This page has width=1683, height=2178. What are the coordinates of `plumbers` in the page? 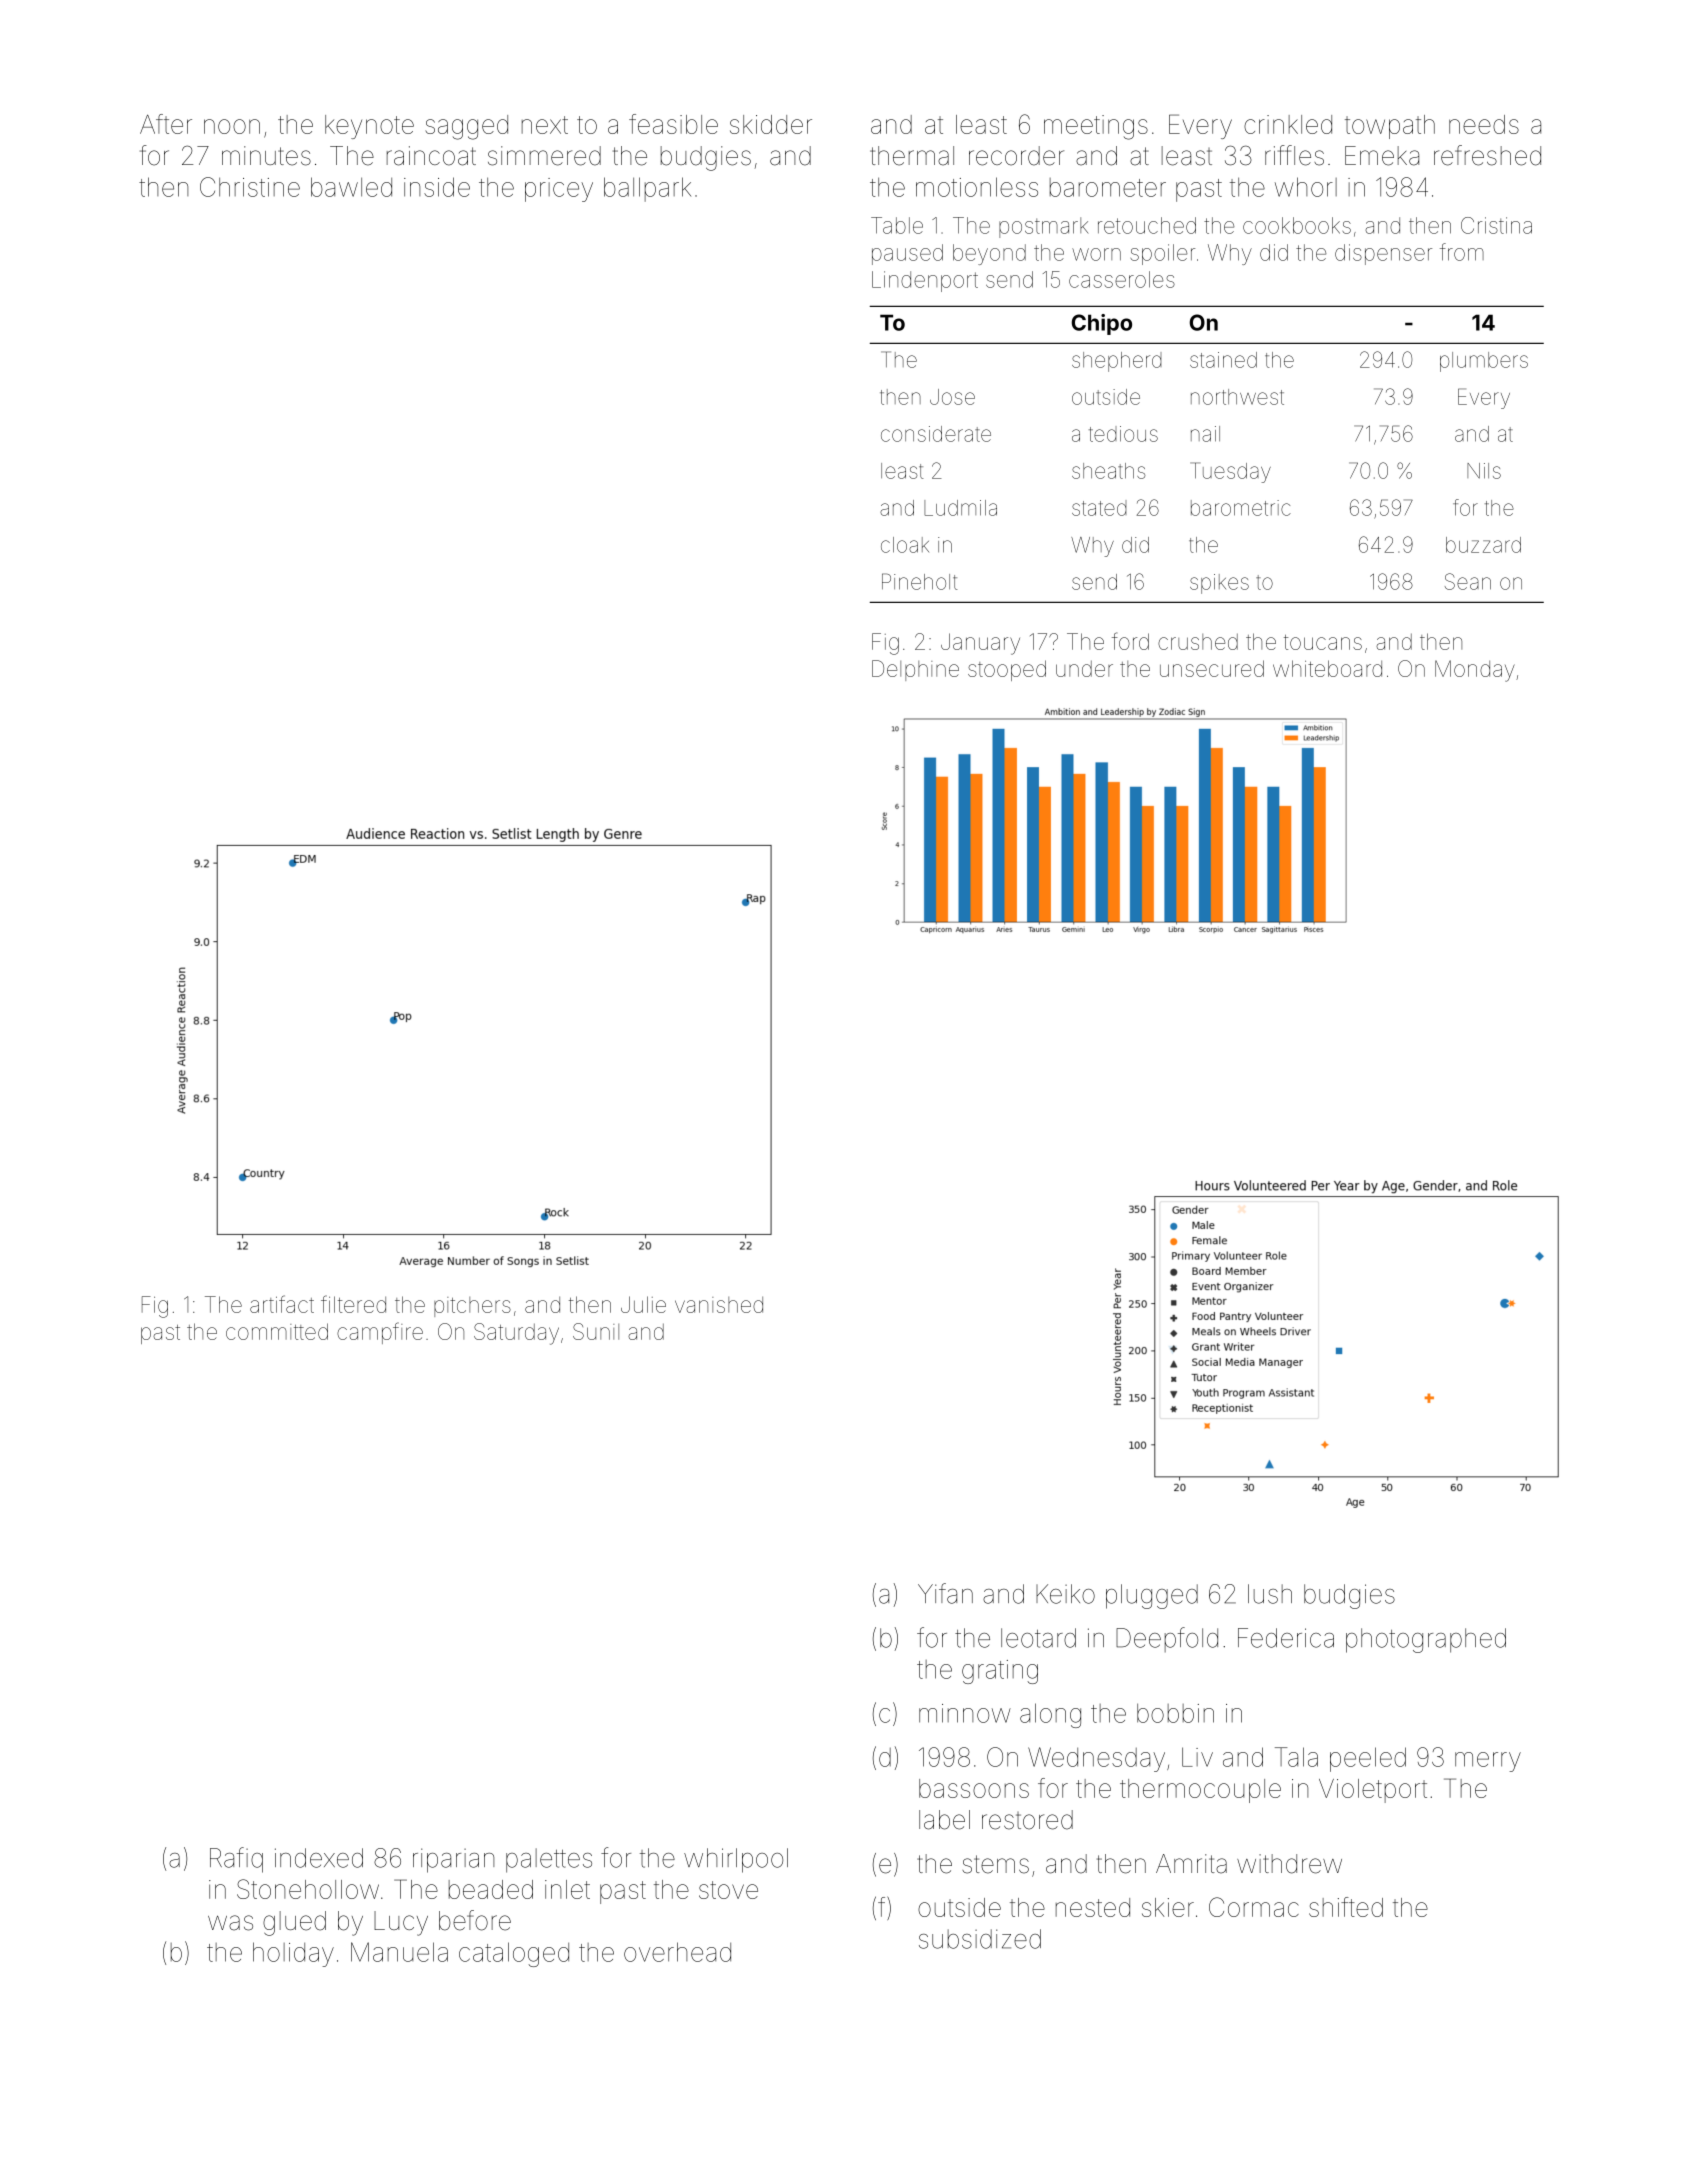 It's located at (1484, 362).
